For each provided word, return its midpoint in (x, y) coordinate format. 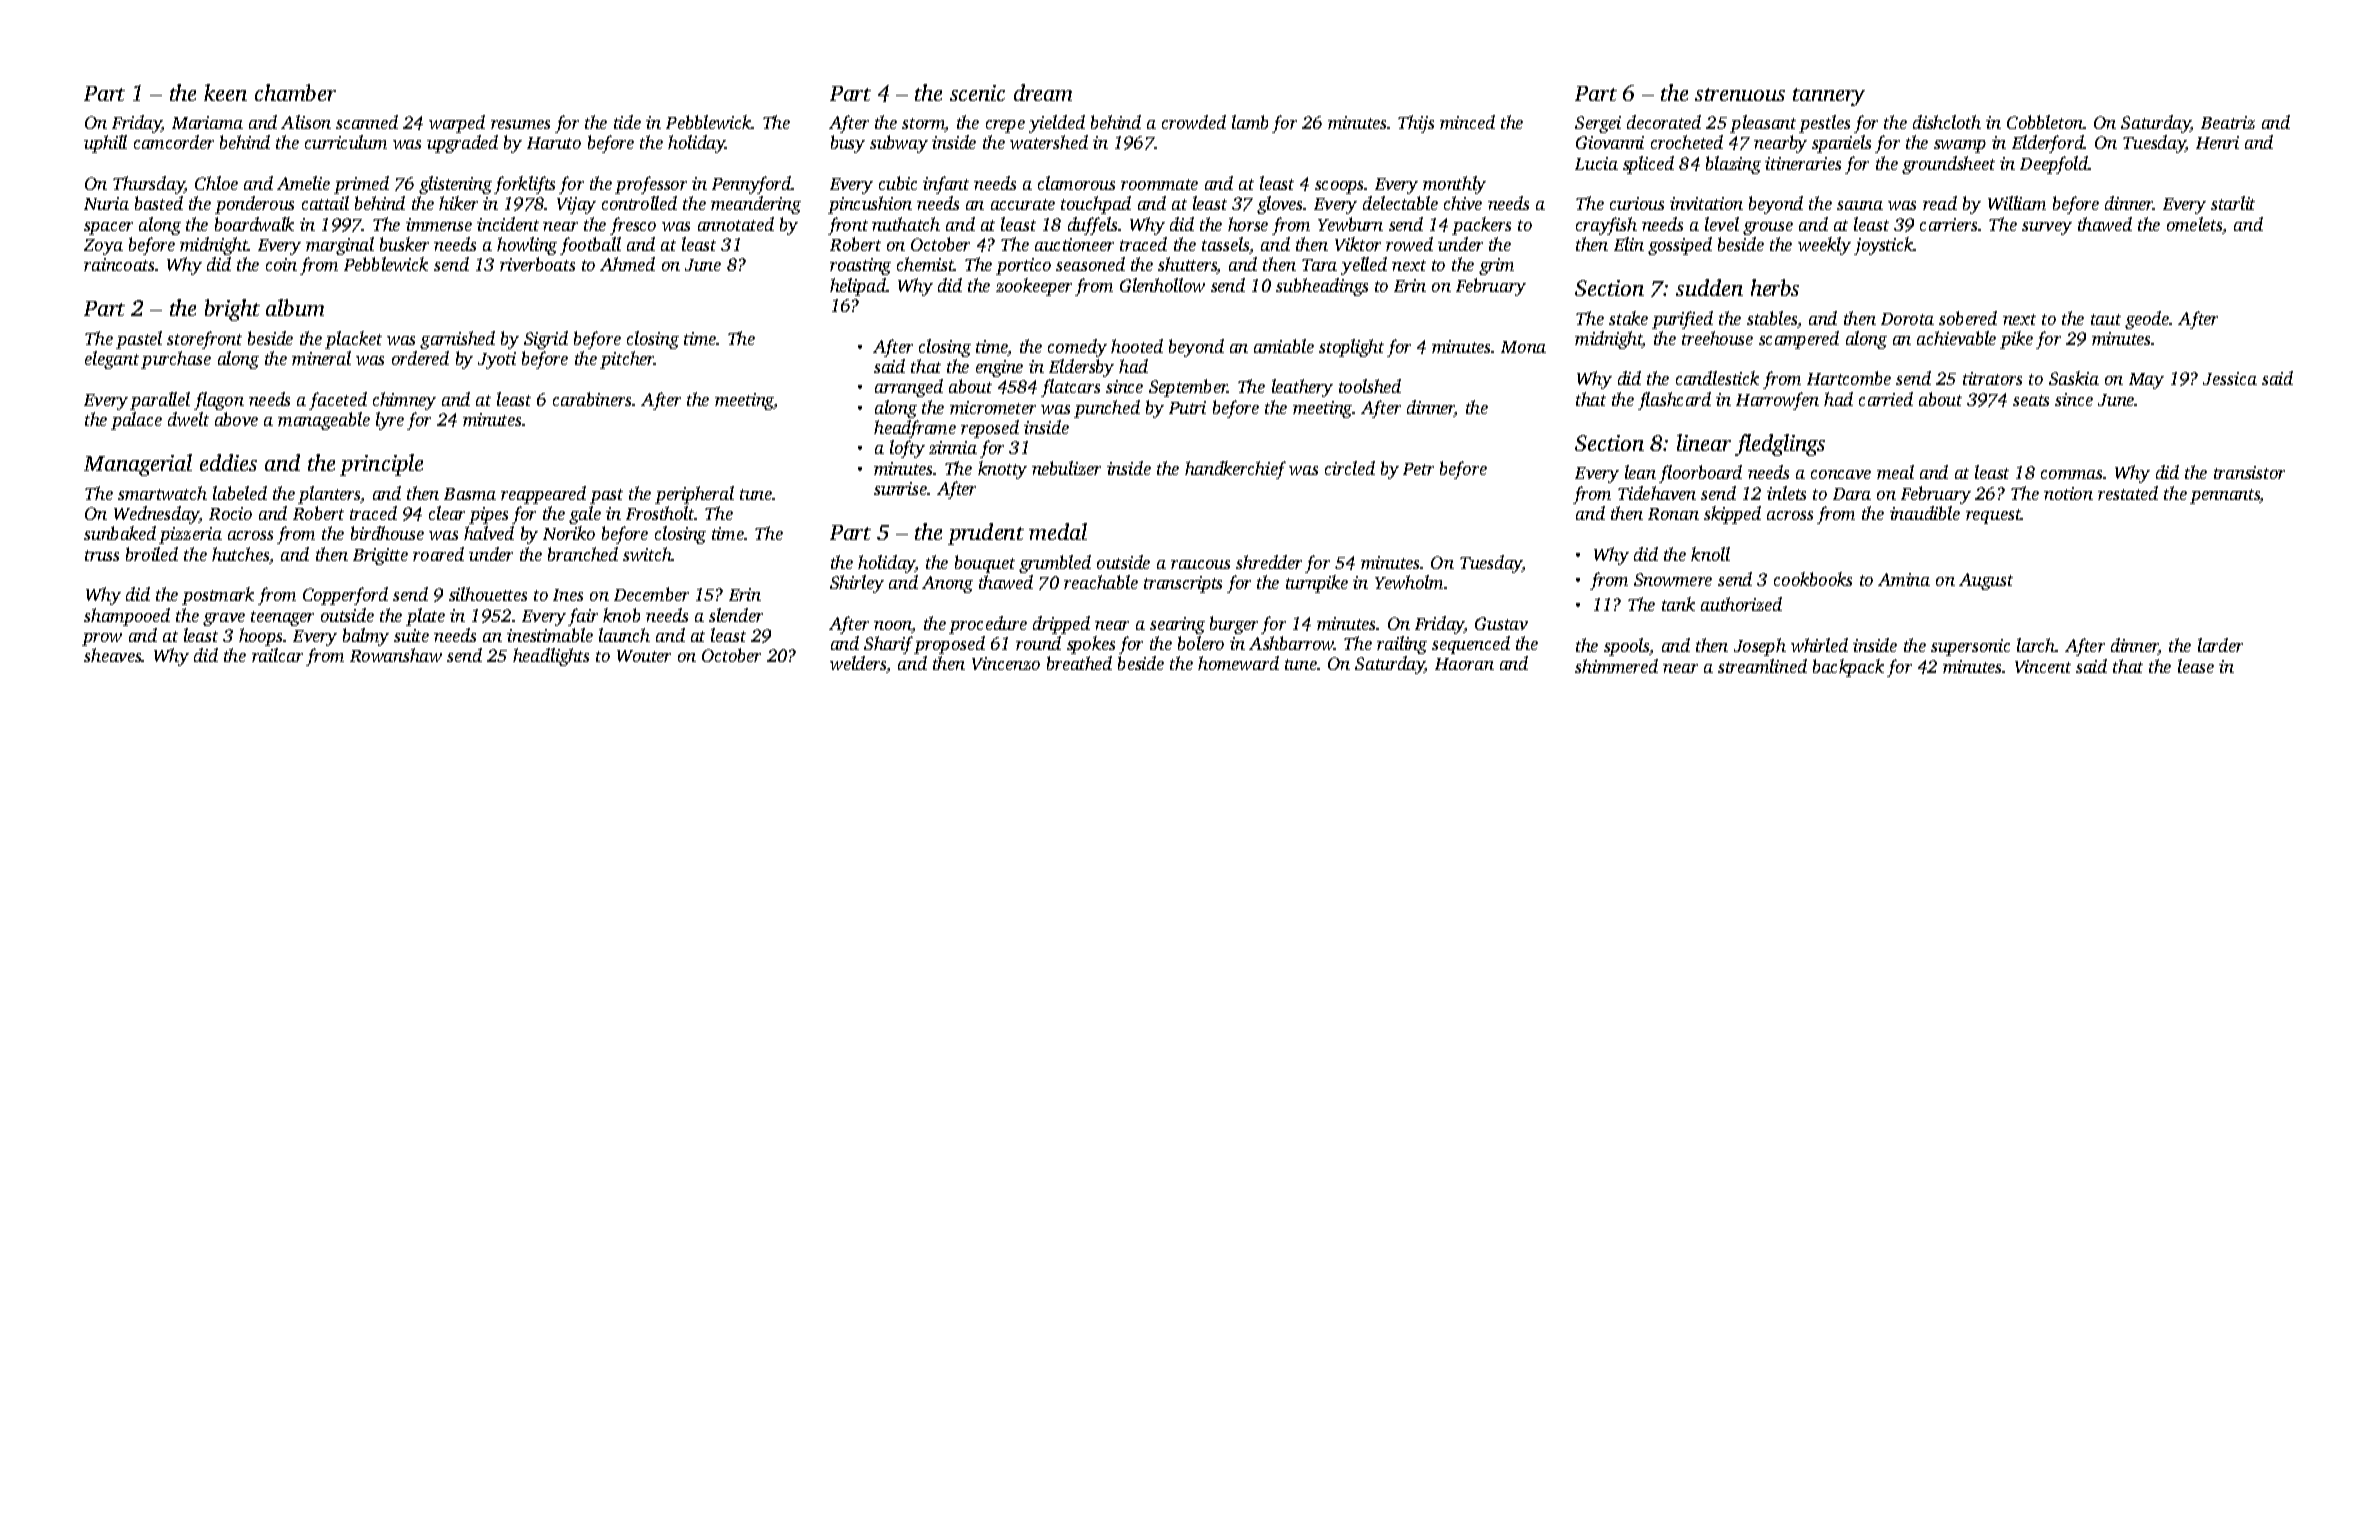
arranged (909, 388)
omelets (2195, 225)
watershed (1049, 142)
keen (225, 92)
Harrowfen (1777, 401)
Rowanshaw (396, 655)
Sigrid (546, 340)
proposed (949, 645)
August (1986, 581)
